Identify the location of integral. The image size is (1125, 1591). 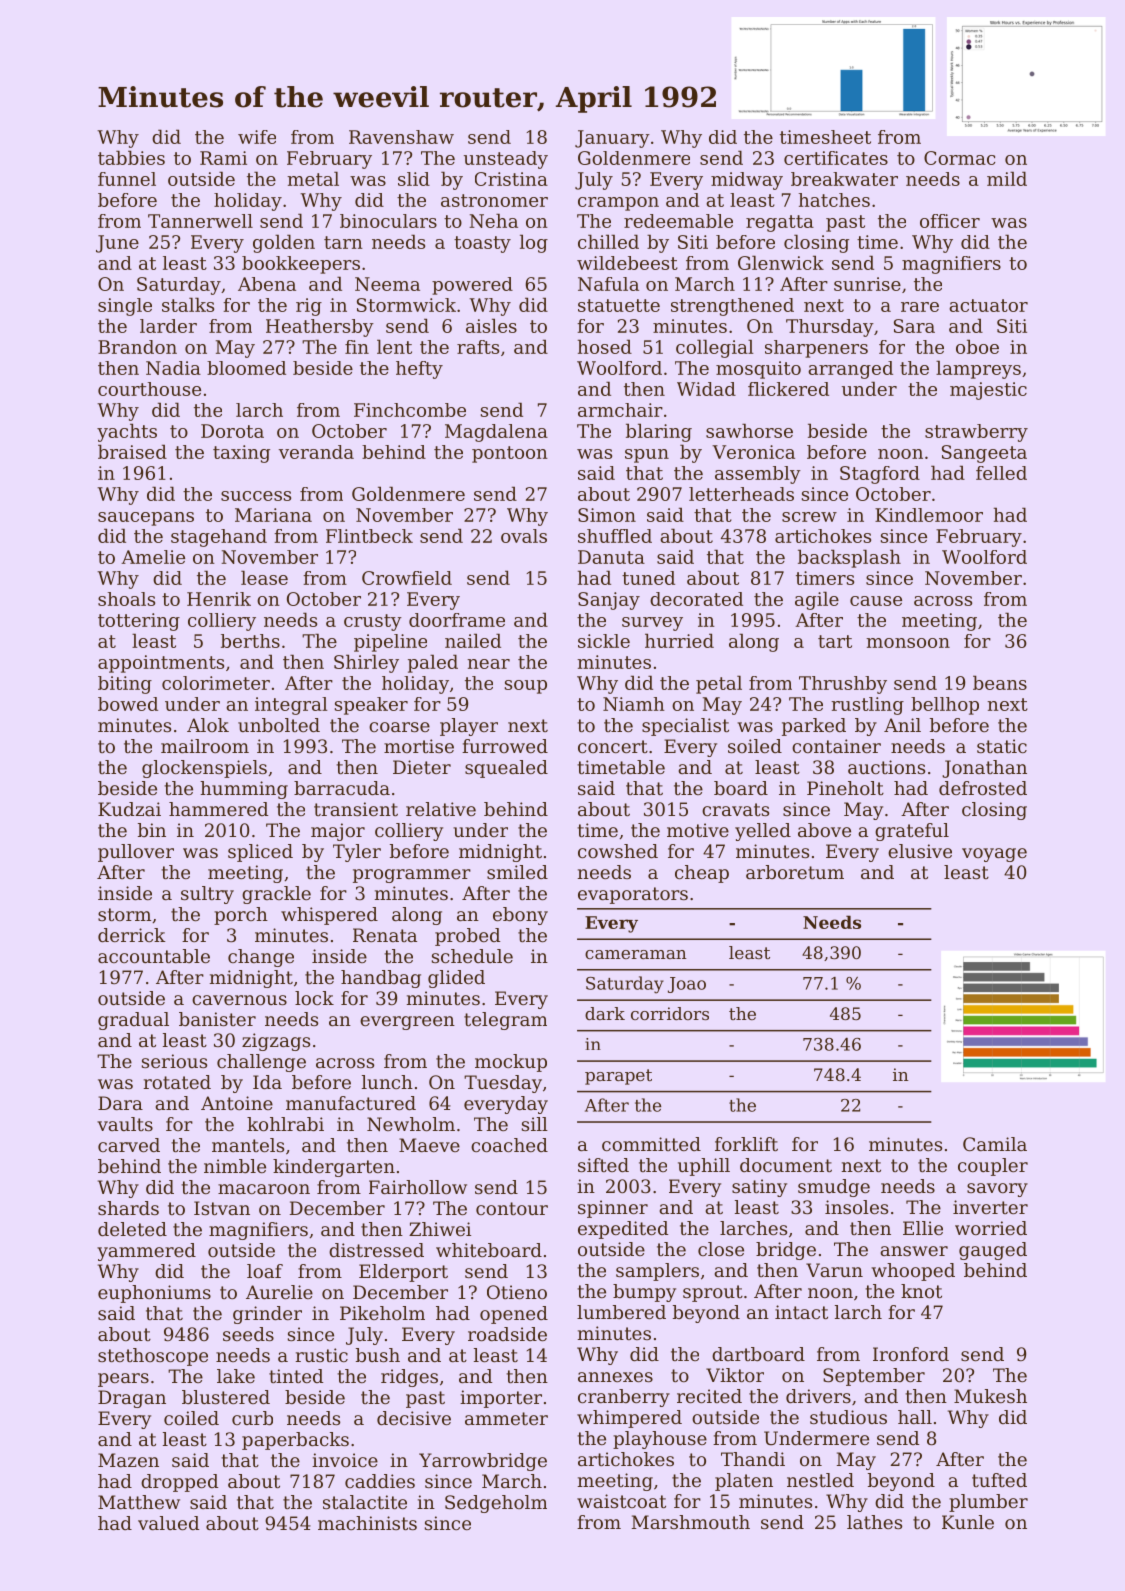
(291, 706).
